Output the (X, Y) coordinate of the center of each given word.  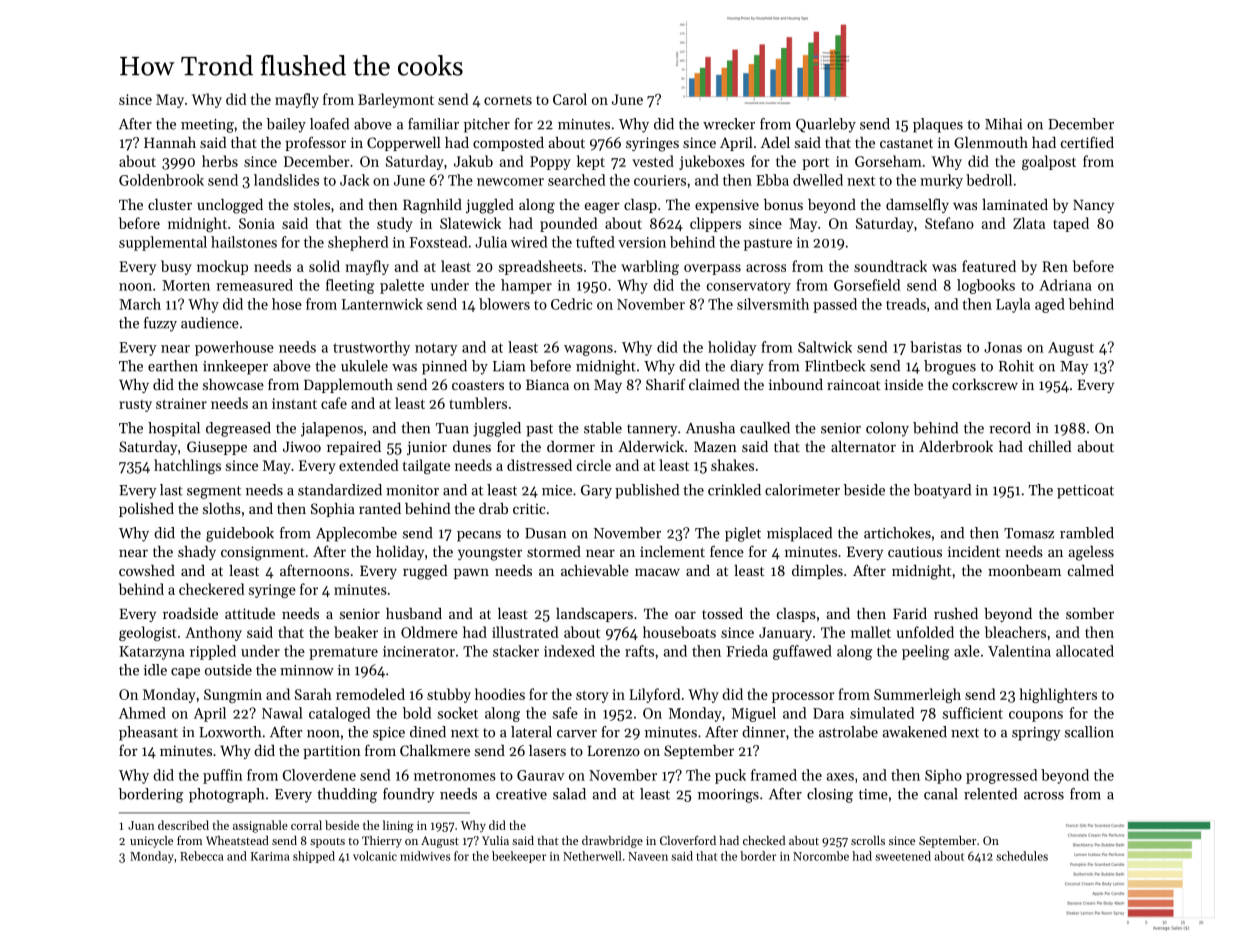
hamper (526, 286)
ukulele (364, 366)
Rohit (1016, 366)
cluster (170, 204)
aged (1050, 305)
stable (603, 428)
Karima (270, 856)
